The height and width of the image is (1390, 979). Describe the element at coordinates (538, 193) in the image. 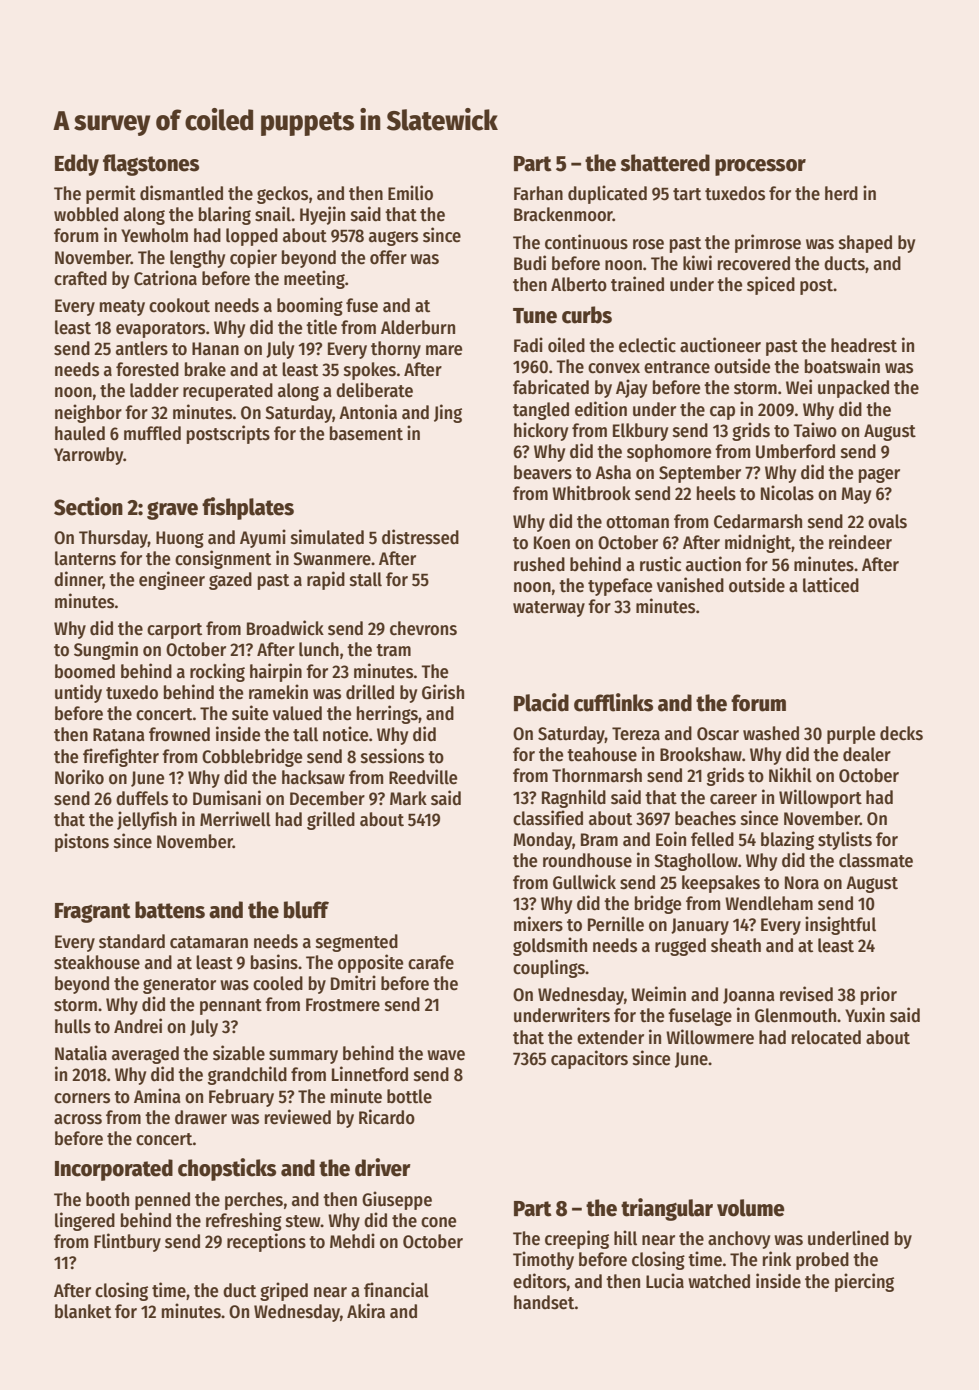

I see `Farhan` at that location.
